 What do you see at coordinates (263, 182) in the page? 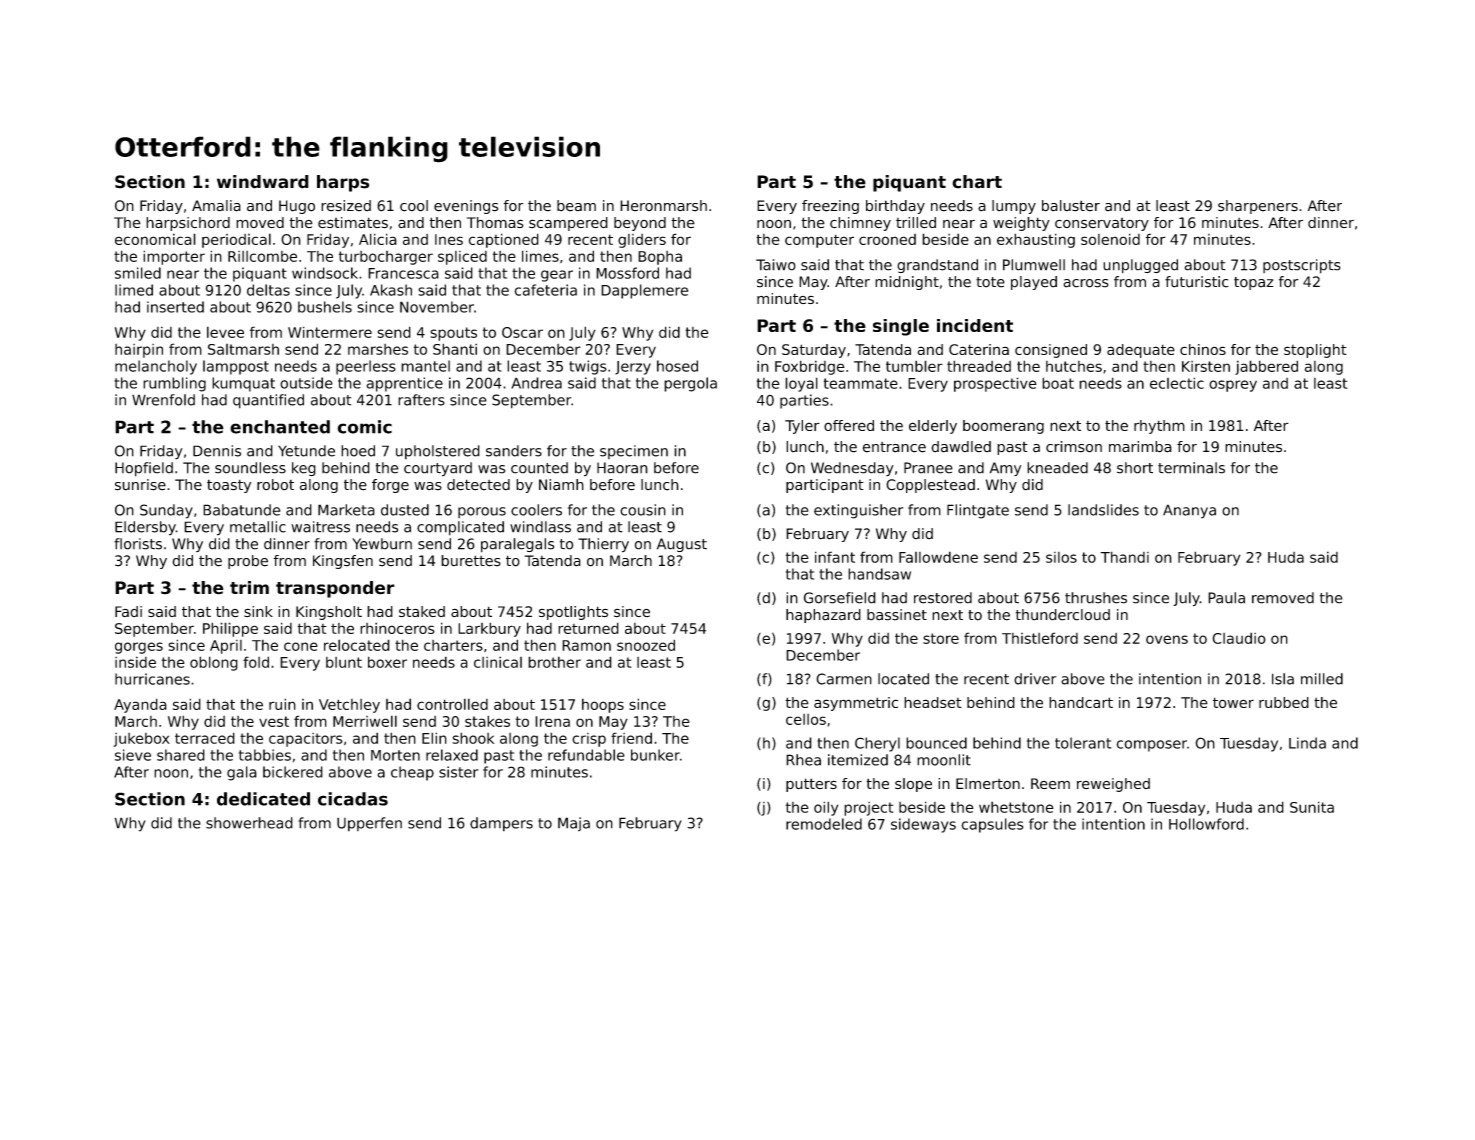
I see `windward` at bounding box center [263, 182].
